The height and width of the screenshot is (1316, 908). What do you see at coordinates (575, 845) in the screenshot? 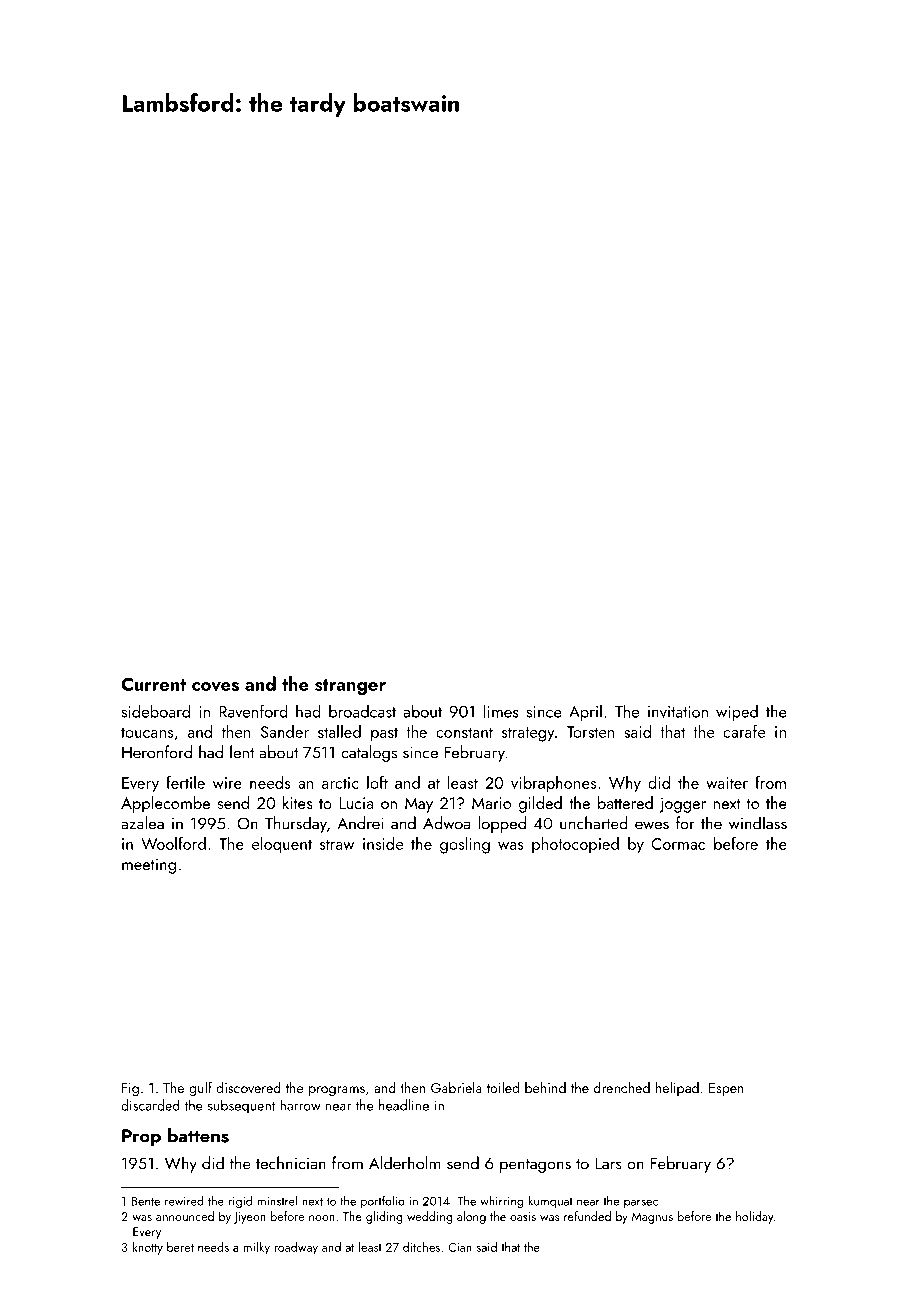
I see `photocopied` at bounding box center [575, 845].
